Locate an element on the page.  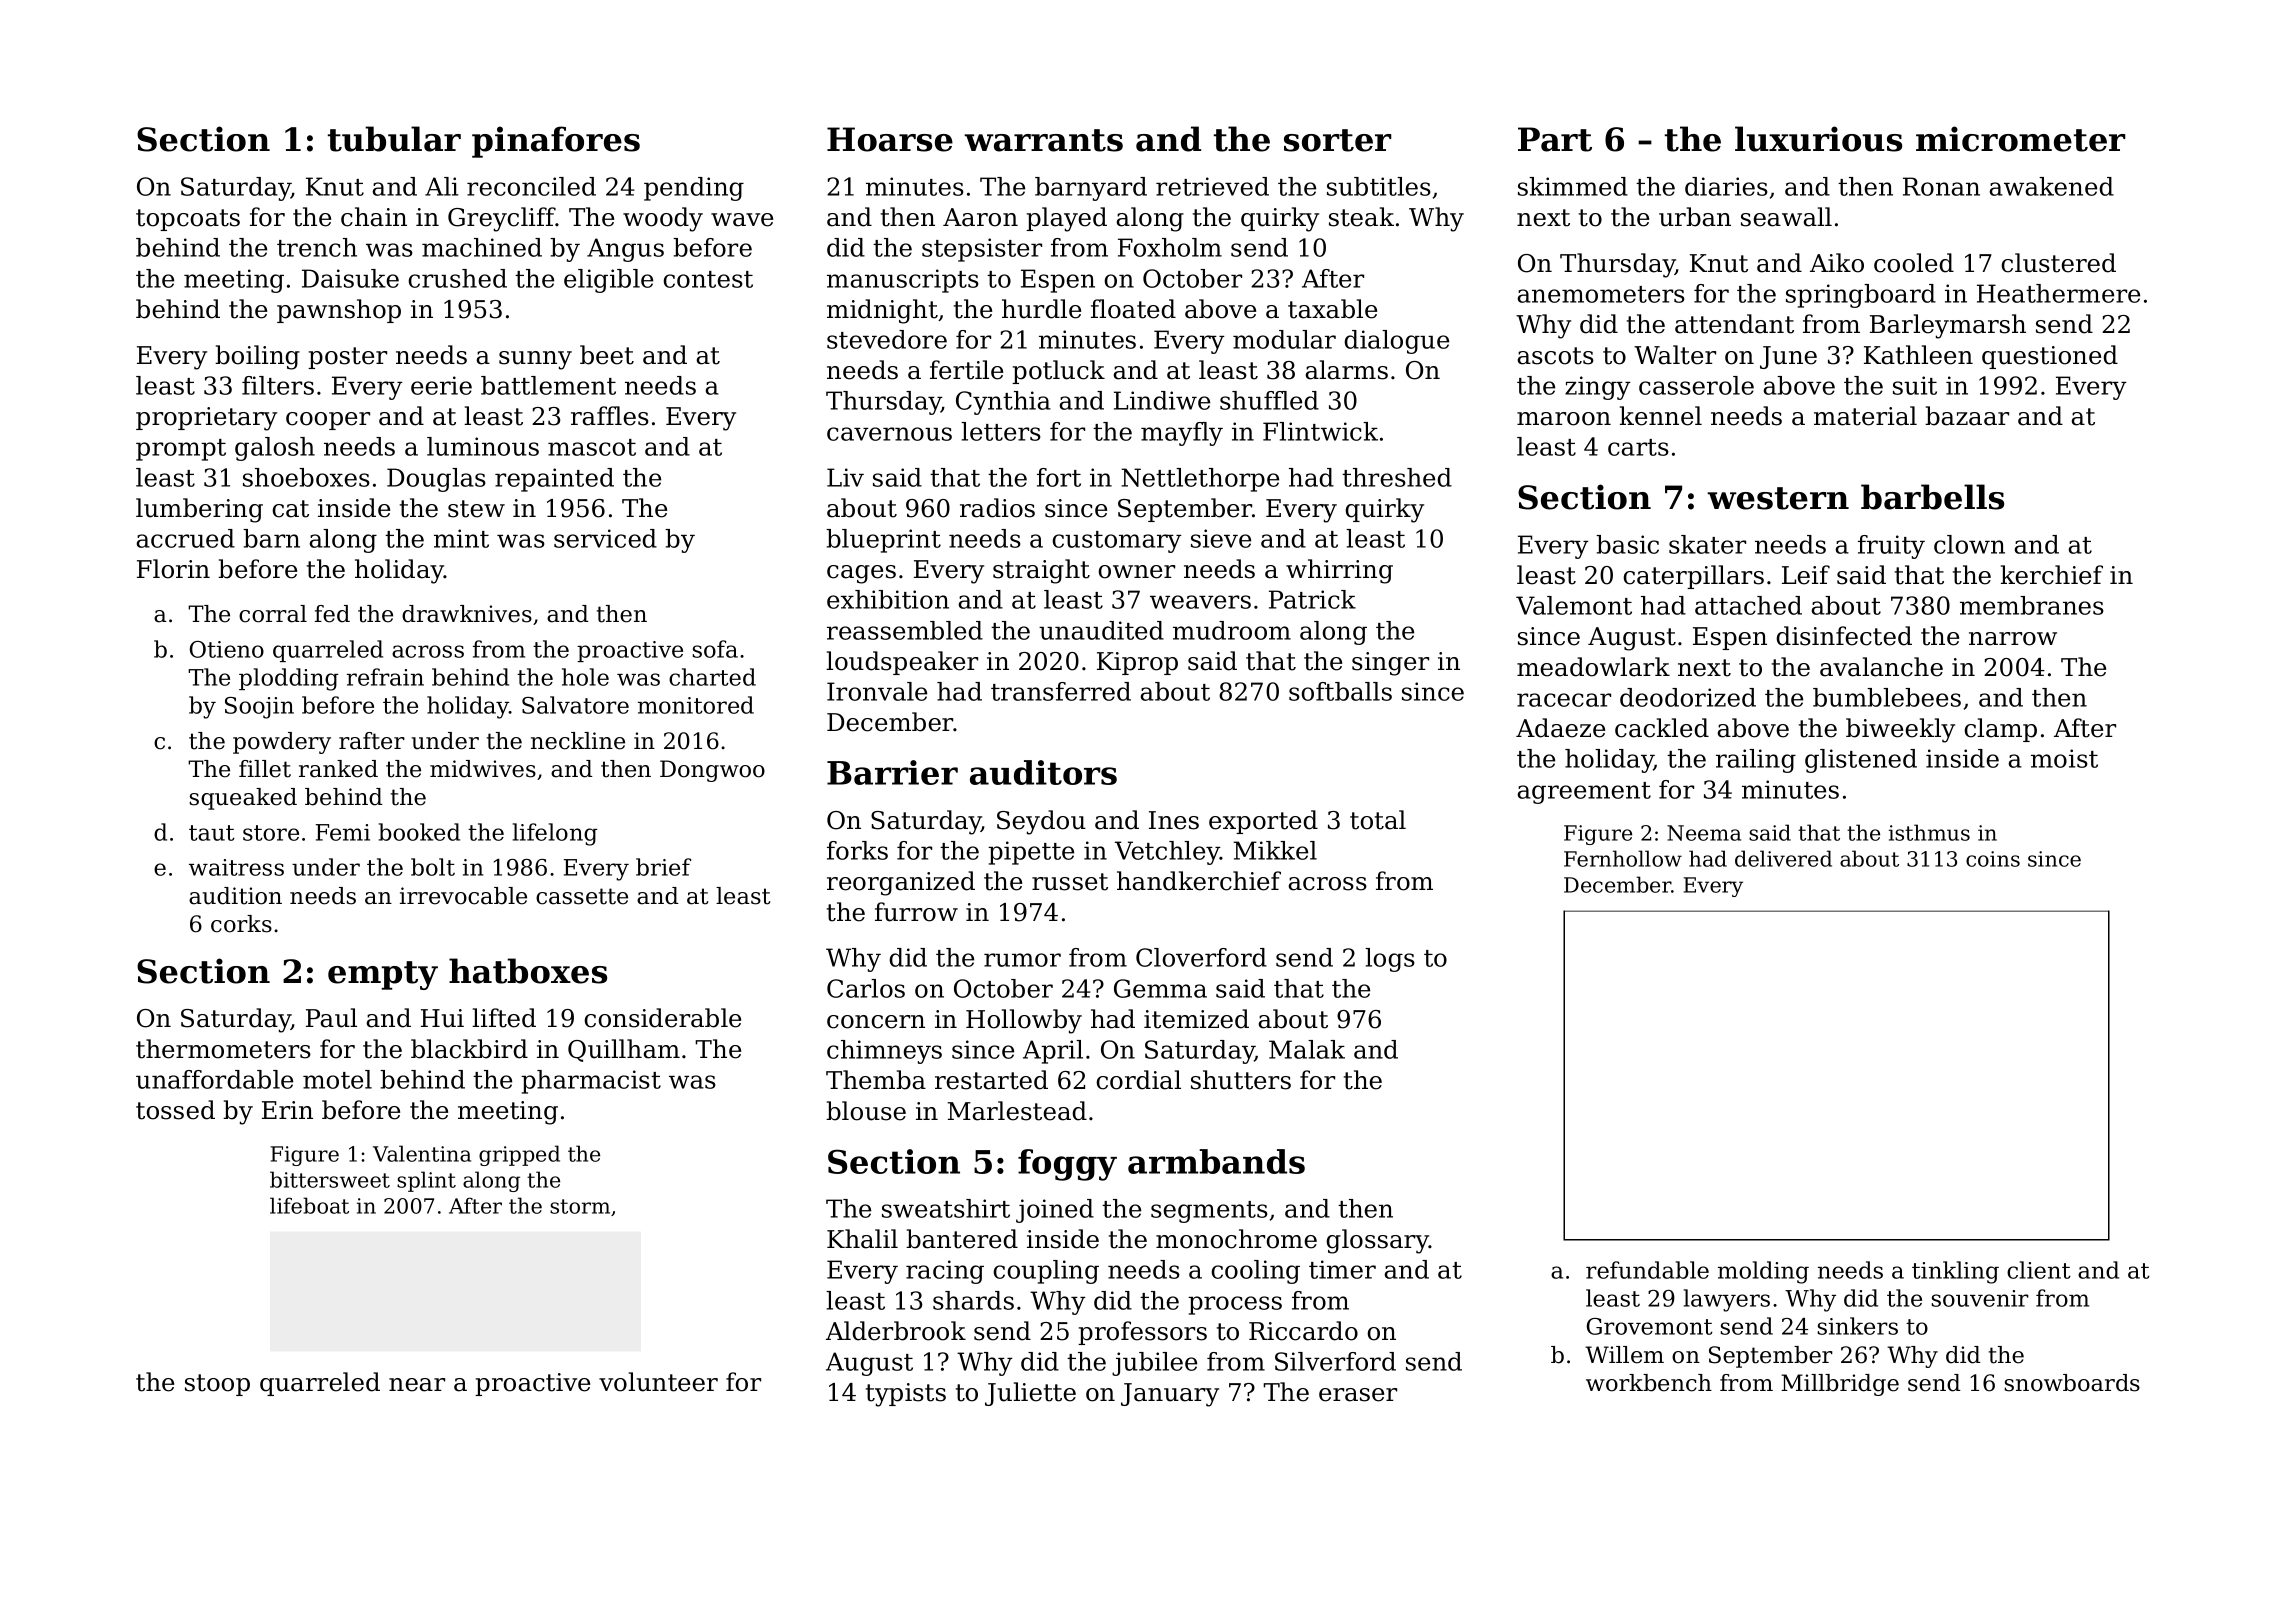
January is located at coordinates (1170, 1395).
